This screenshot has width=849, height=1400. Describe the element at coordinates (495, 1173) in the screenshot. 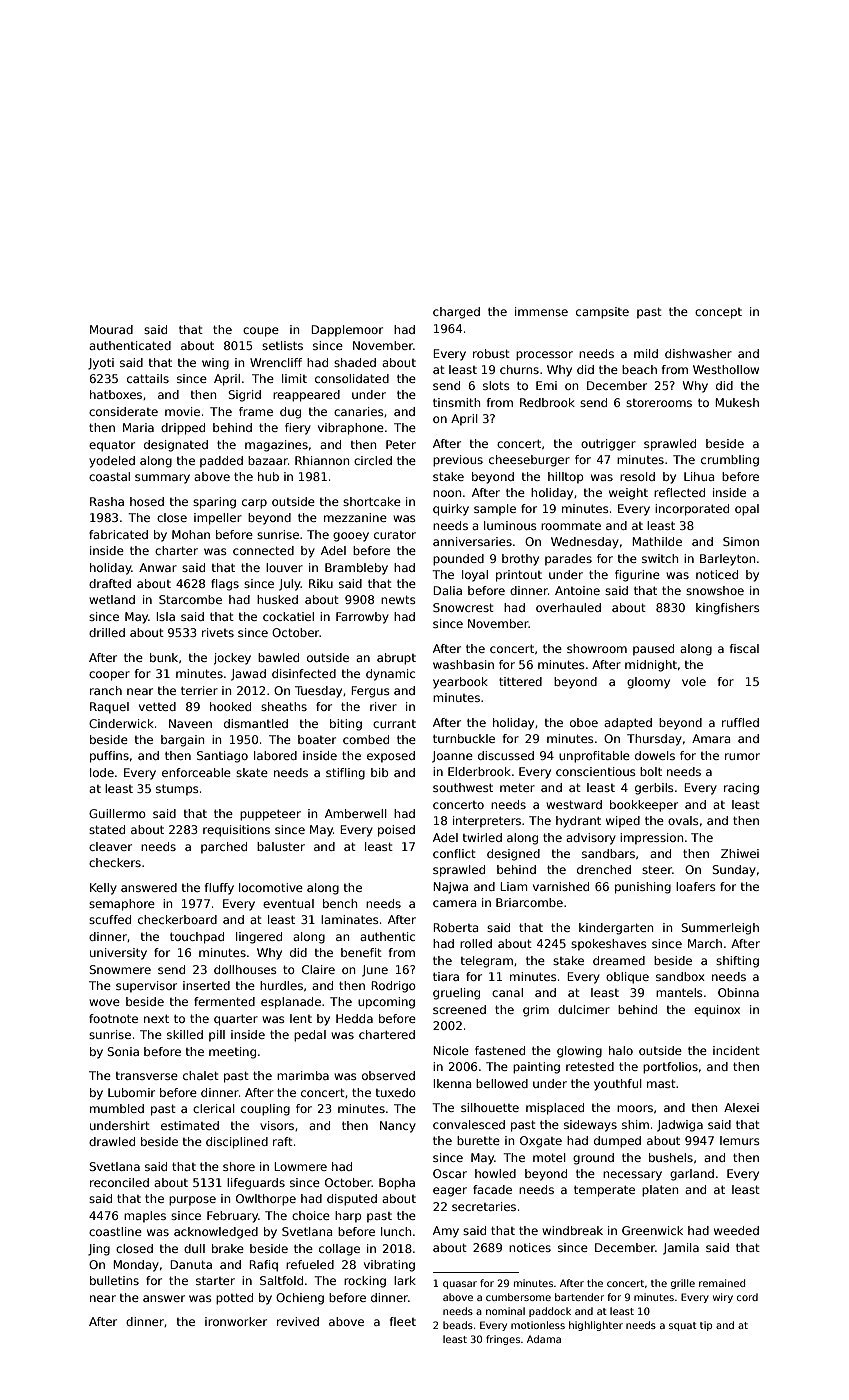

I see `howled` at that location.
